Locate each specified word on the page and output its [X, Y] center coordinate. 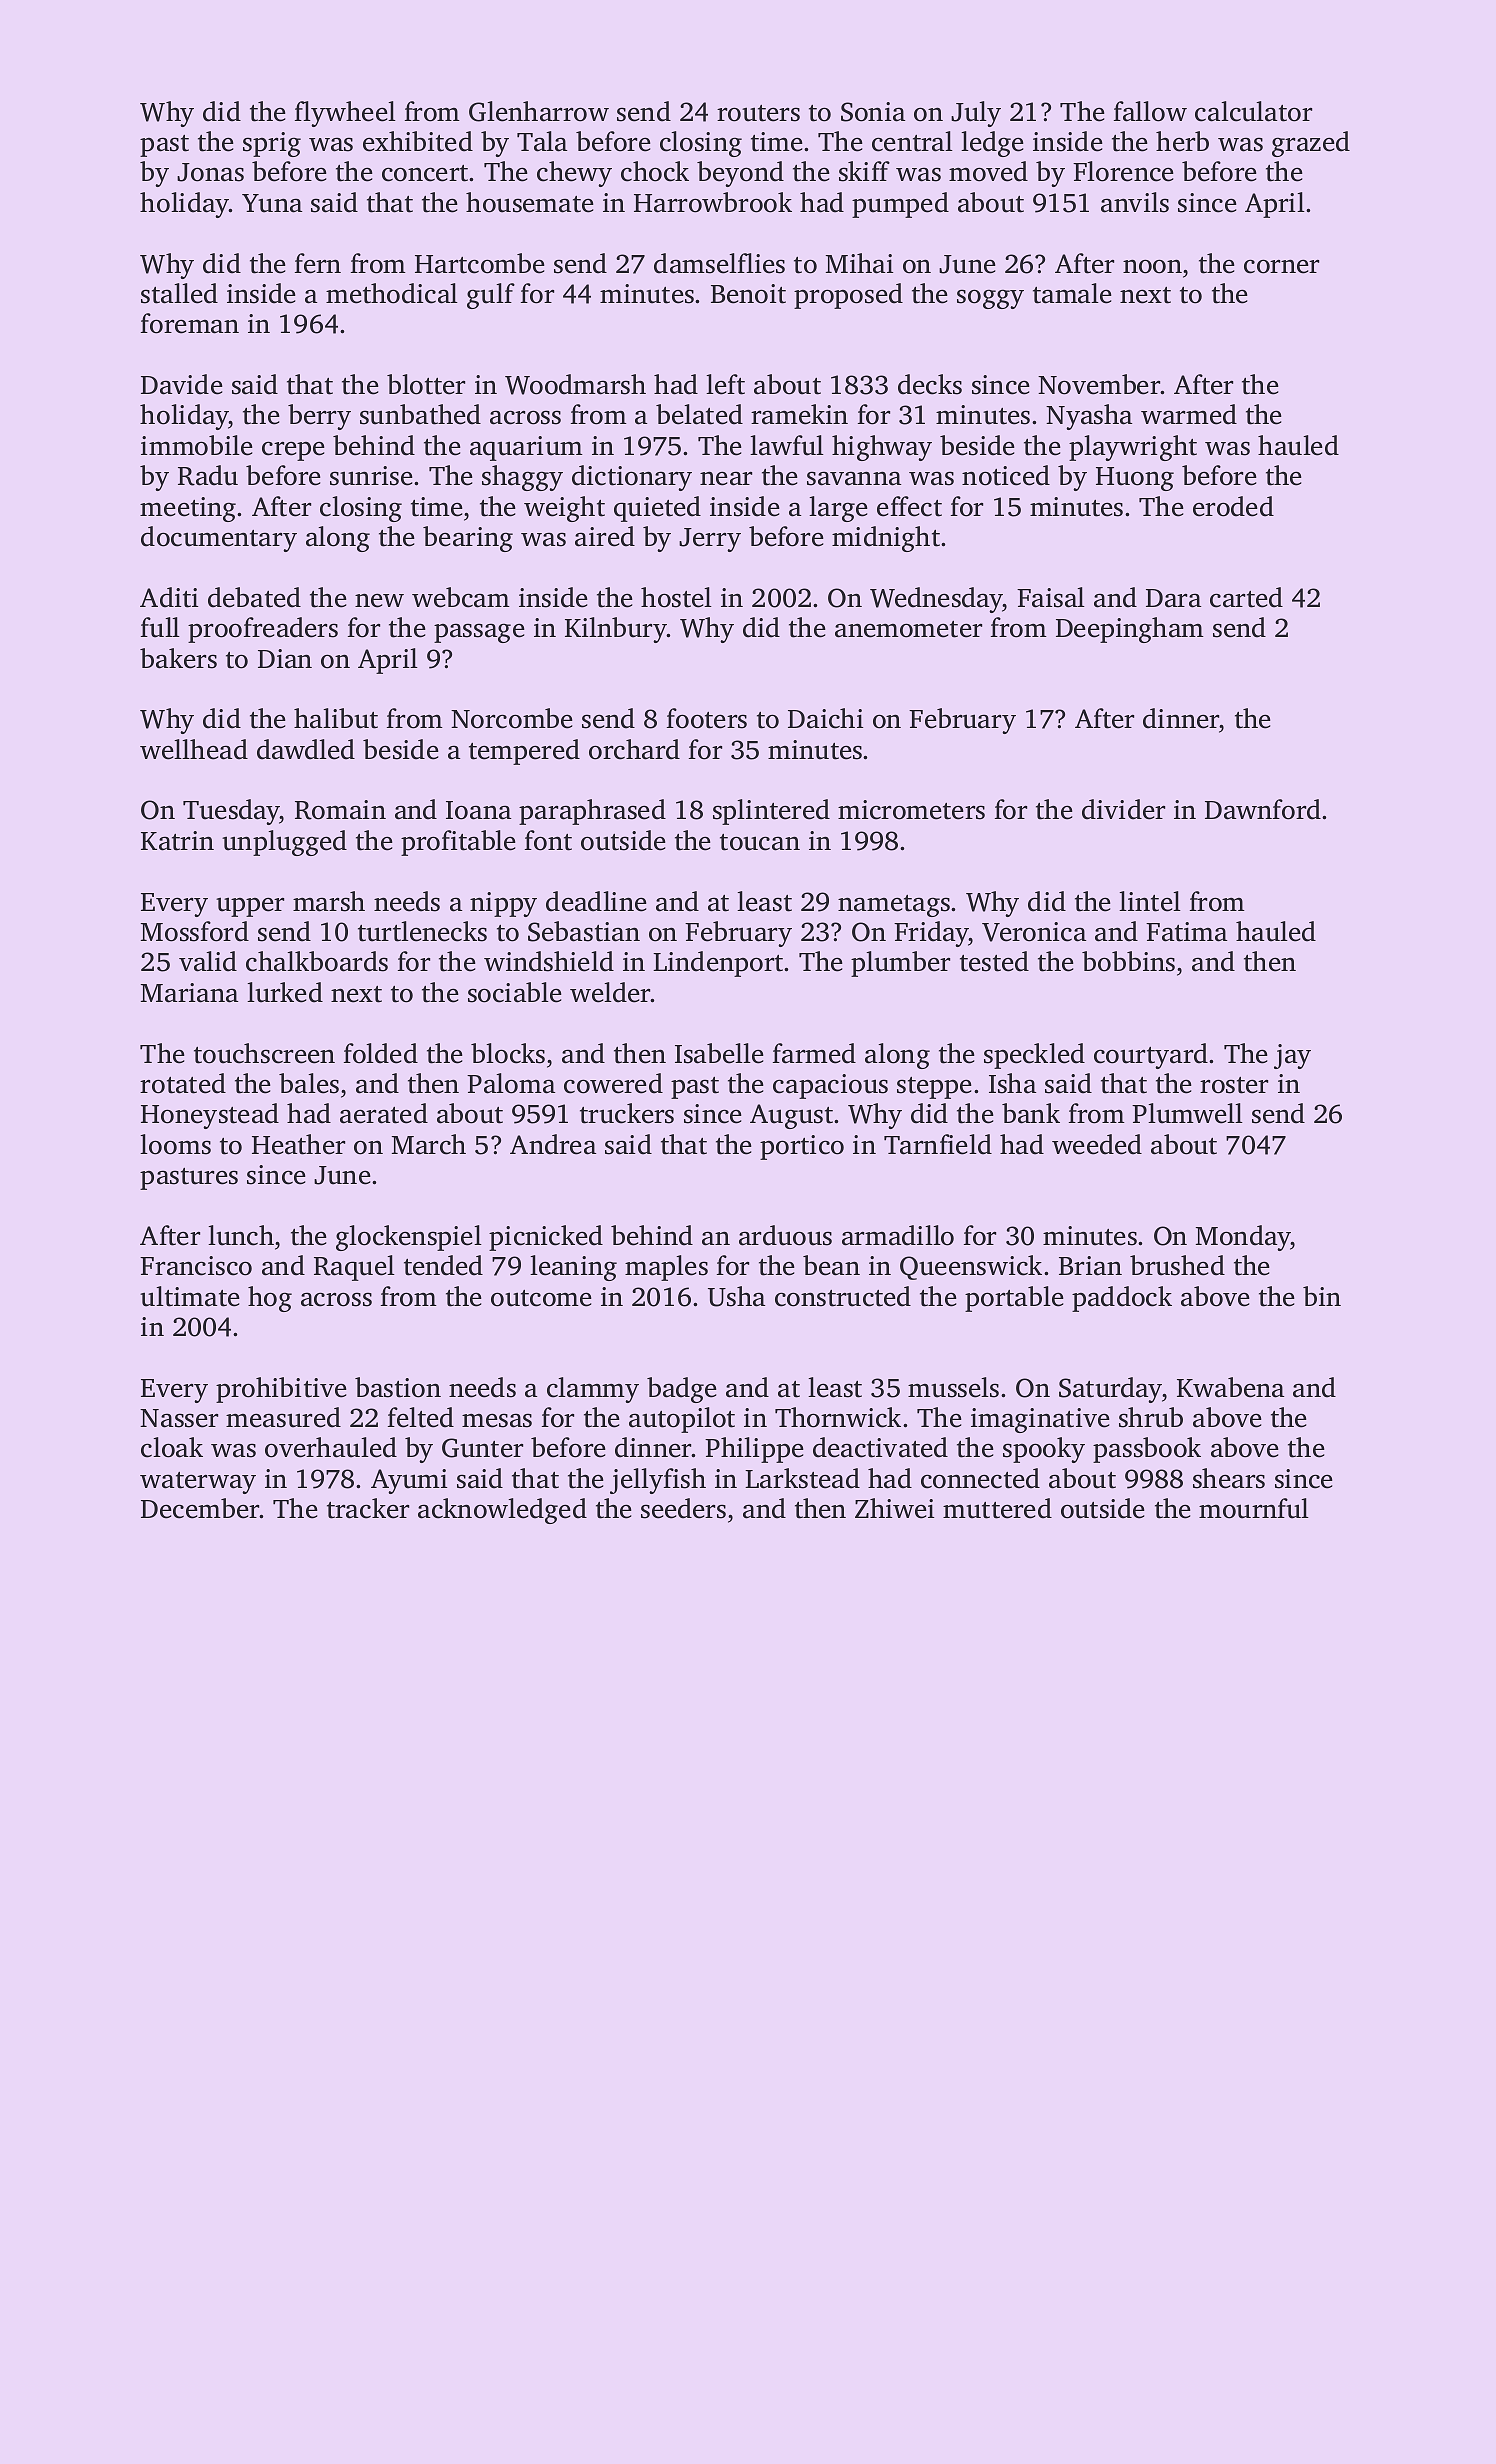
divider [1123, 809]
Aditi [169, 597]
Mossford [195, 931]
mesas [497, 1420]
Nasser [179, 1418]
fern [318, 263]
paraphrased [592, 812]
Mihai [859, 263]
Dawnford [1263, 809]
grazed [1311, 144]
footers [707, 718]
